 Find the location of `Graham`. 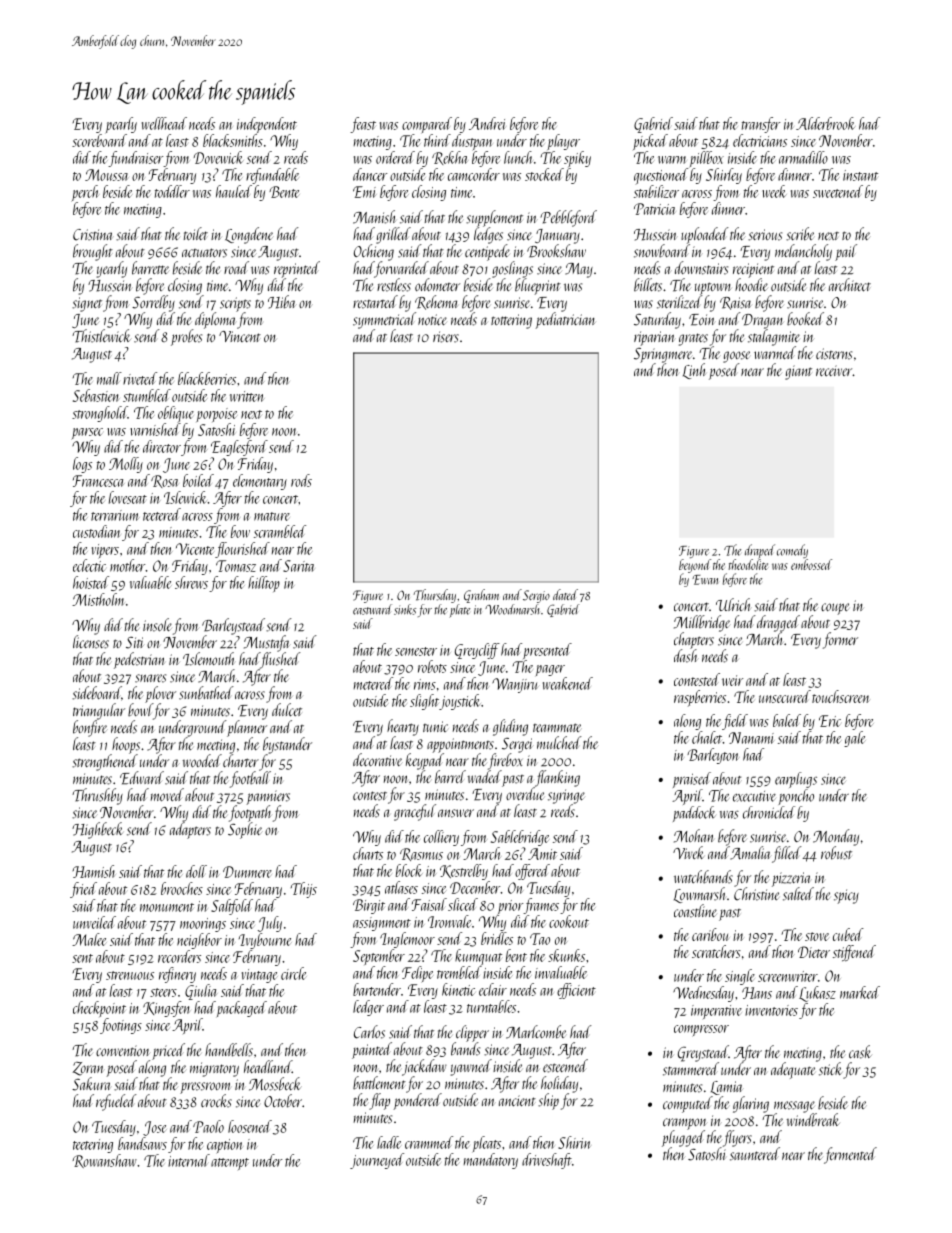

Graham is located at coordinates (481, 596).
